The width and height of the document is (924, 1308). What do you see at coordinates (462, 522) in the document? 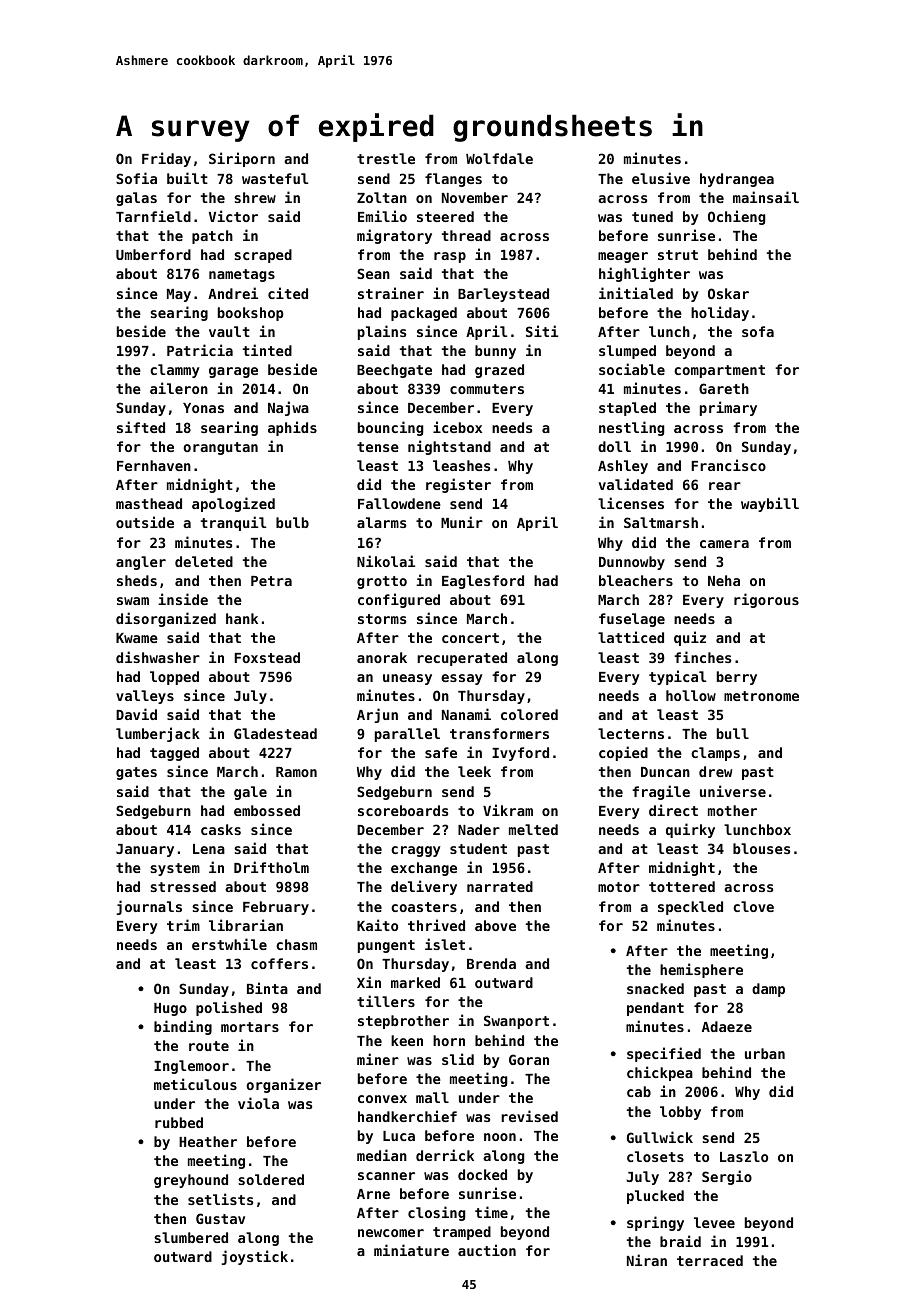
I see `Munir` at bounding box center [462, 522].
